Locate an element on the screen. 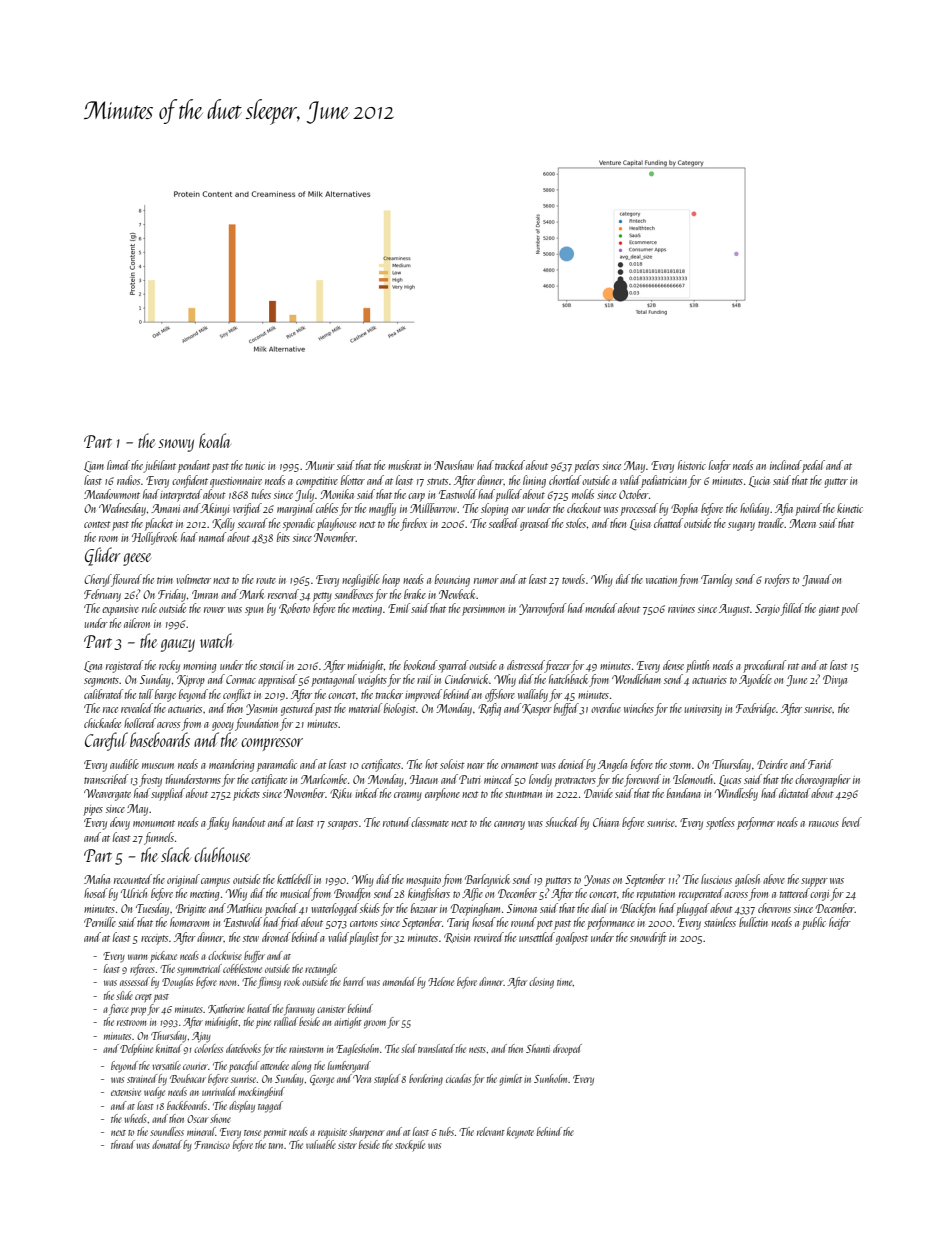 The height and width of the screenshot is (1233, 952). ornament is located at coordinates (520, 765).
